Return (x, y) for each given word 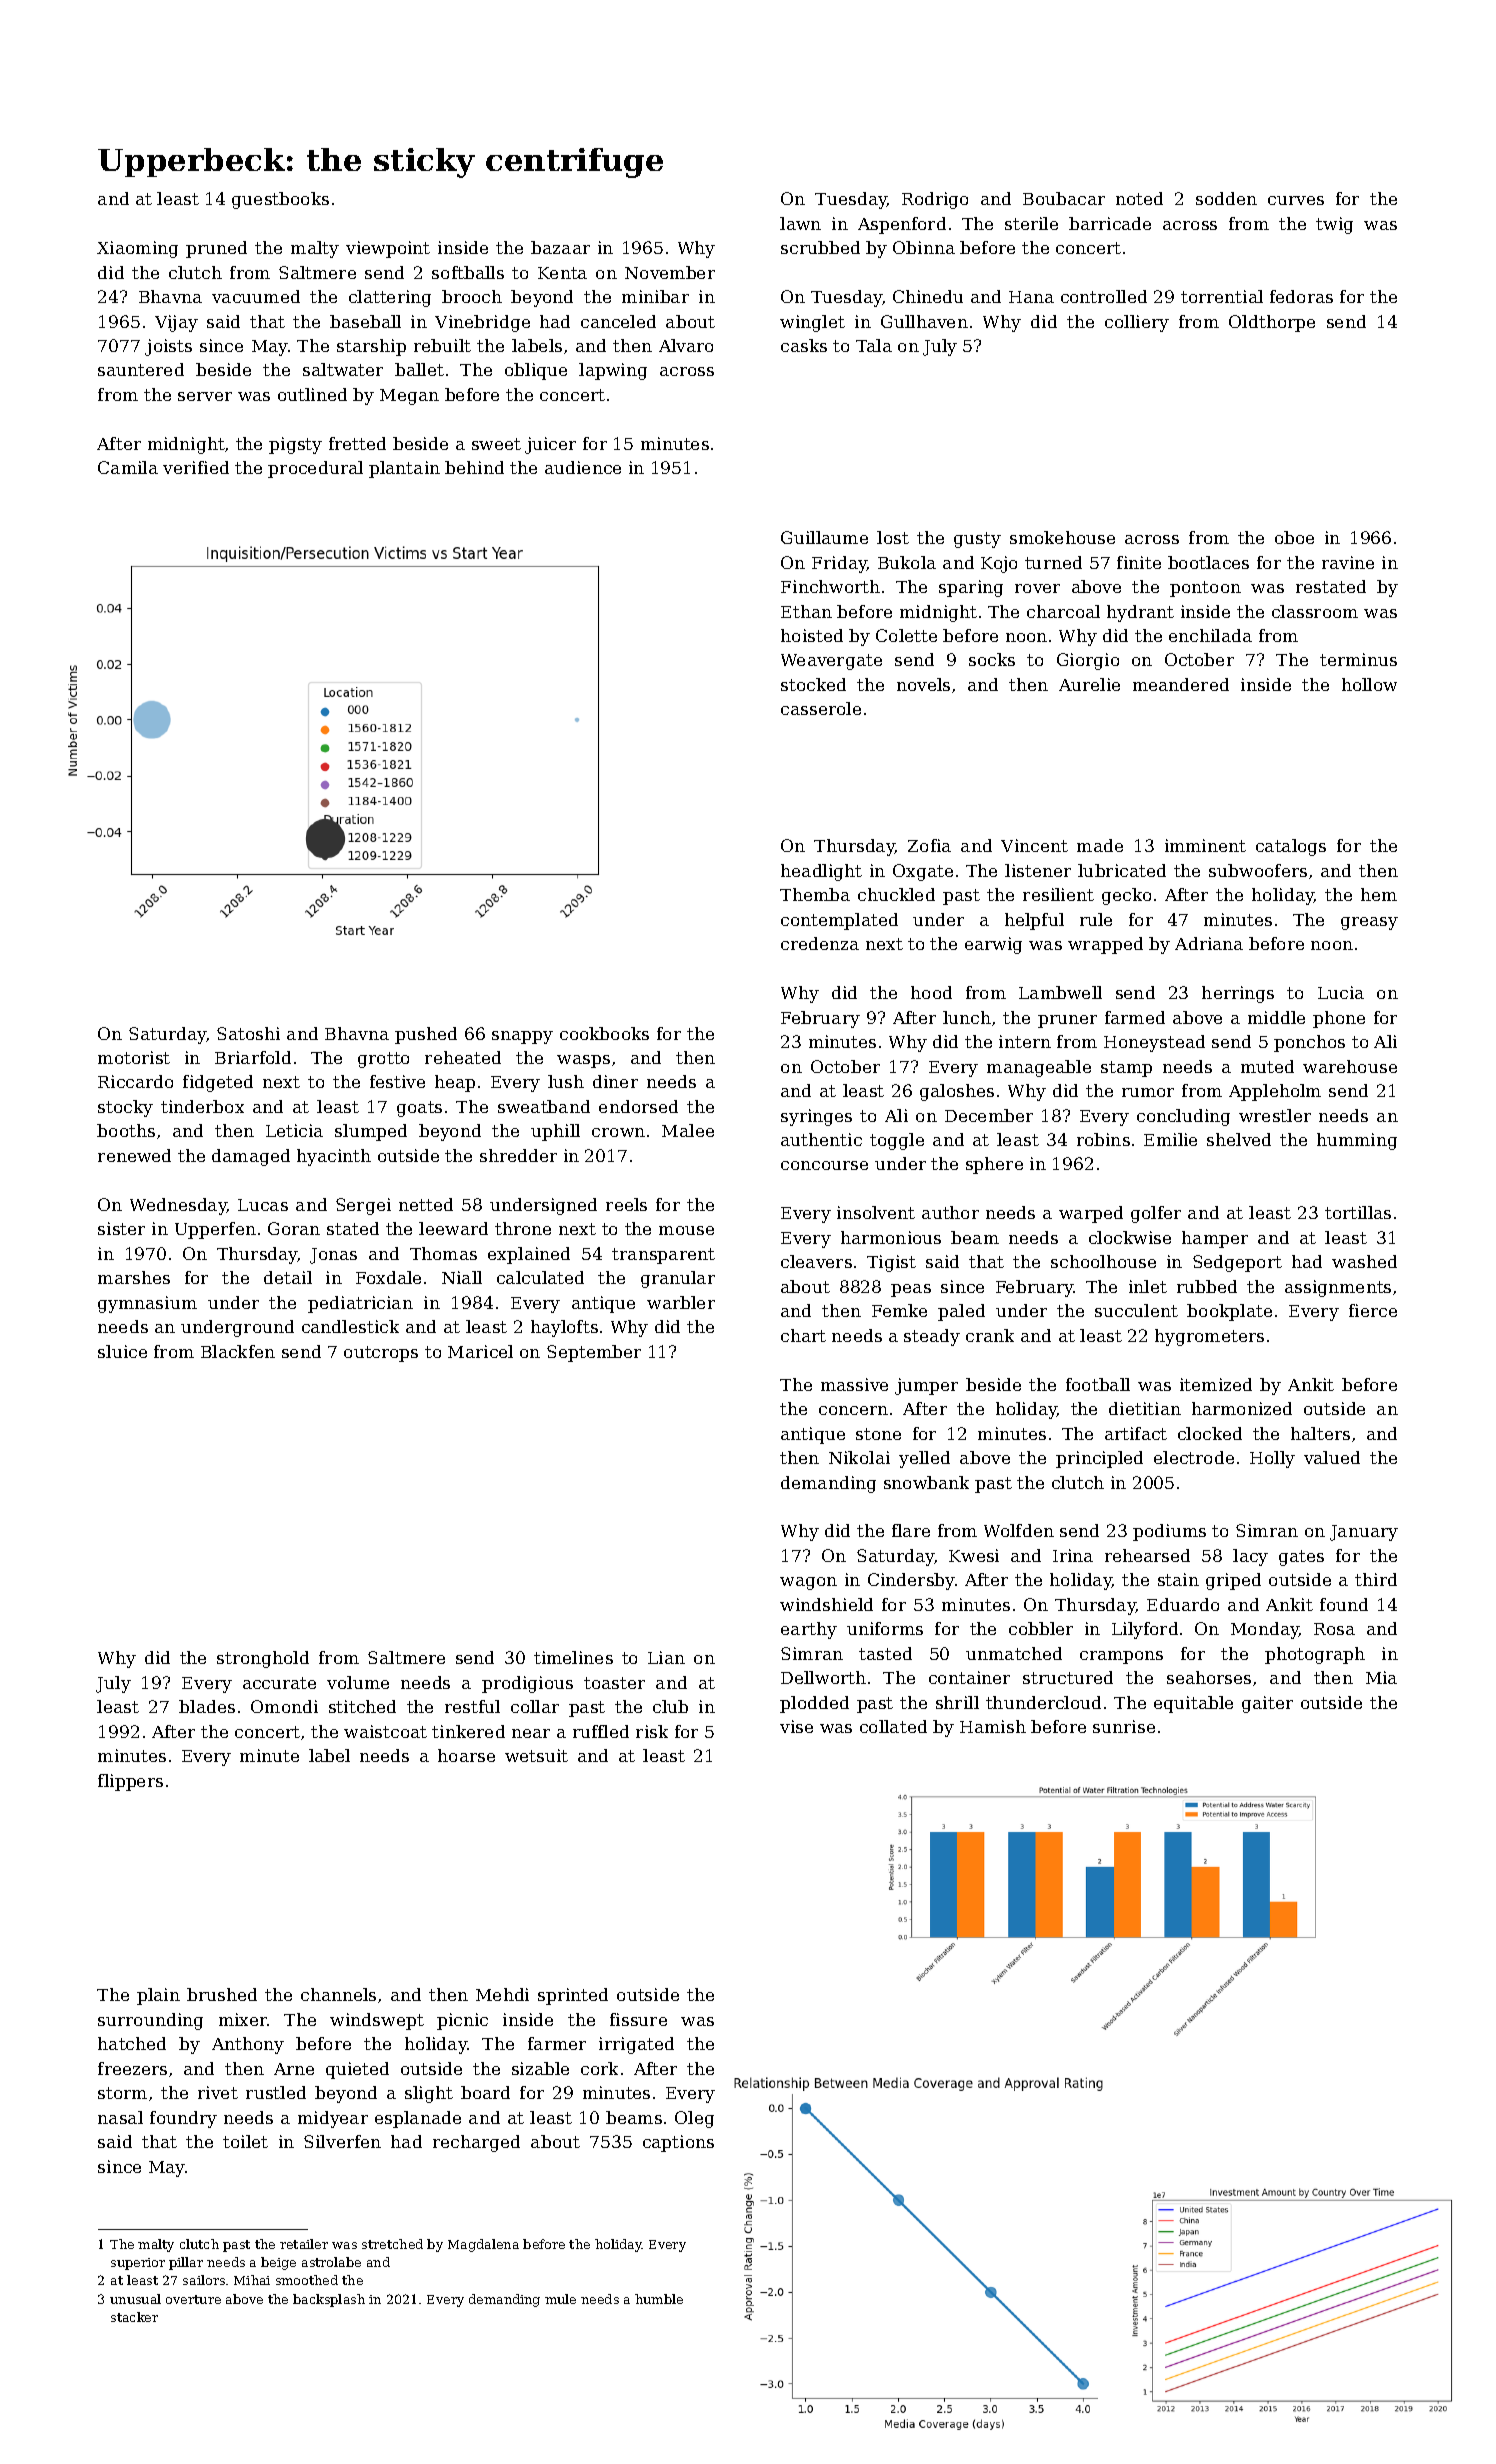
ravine (1348, 562)
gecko (1126, 896)
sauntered (141, 369)
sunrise (1124, 1726)
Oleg (694, 2119)
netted (426, 1204)
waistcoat (385, 1731)
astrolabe (331, 2262)
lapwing (613, 371)
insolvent (876, 1212)
